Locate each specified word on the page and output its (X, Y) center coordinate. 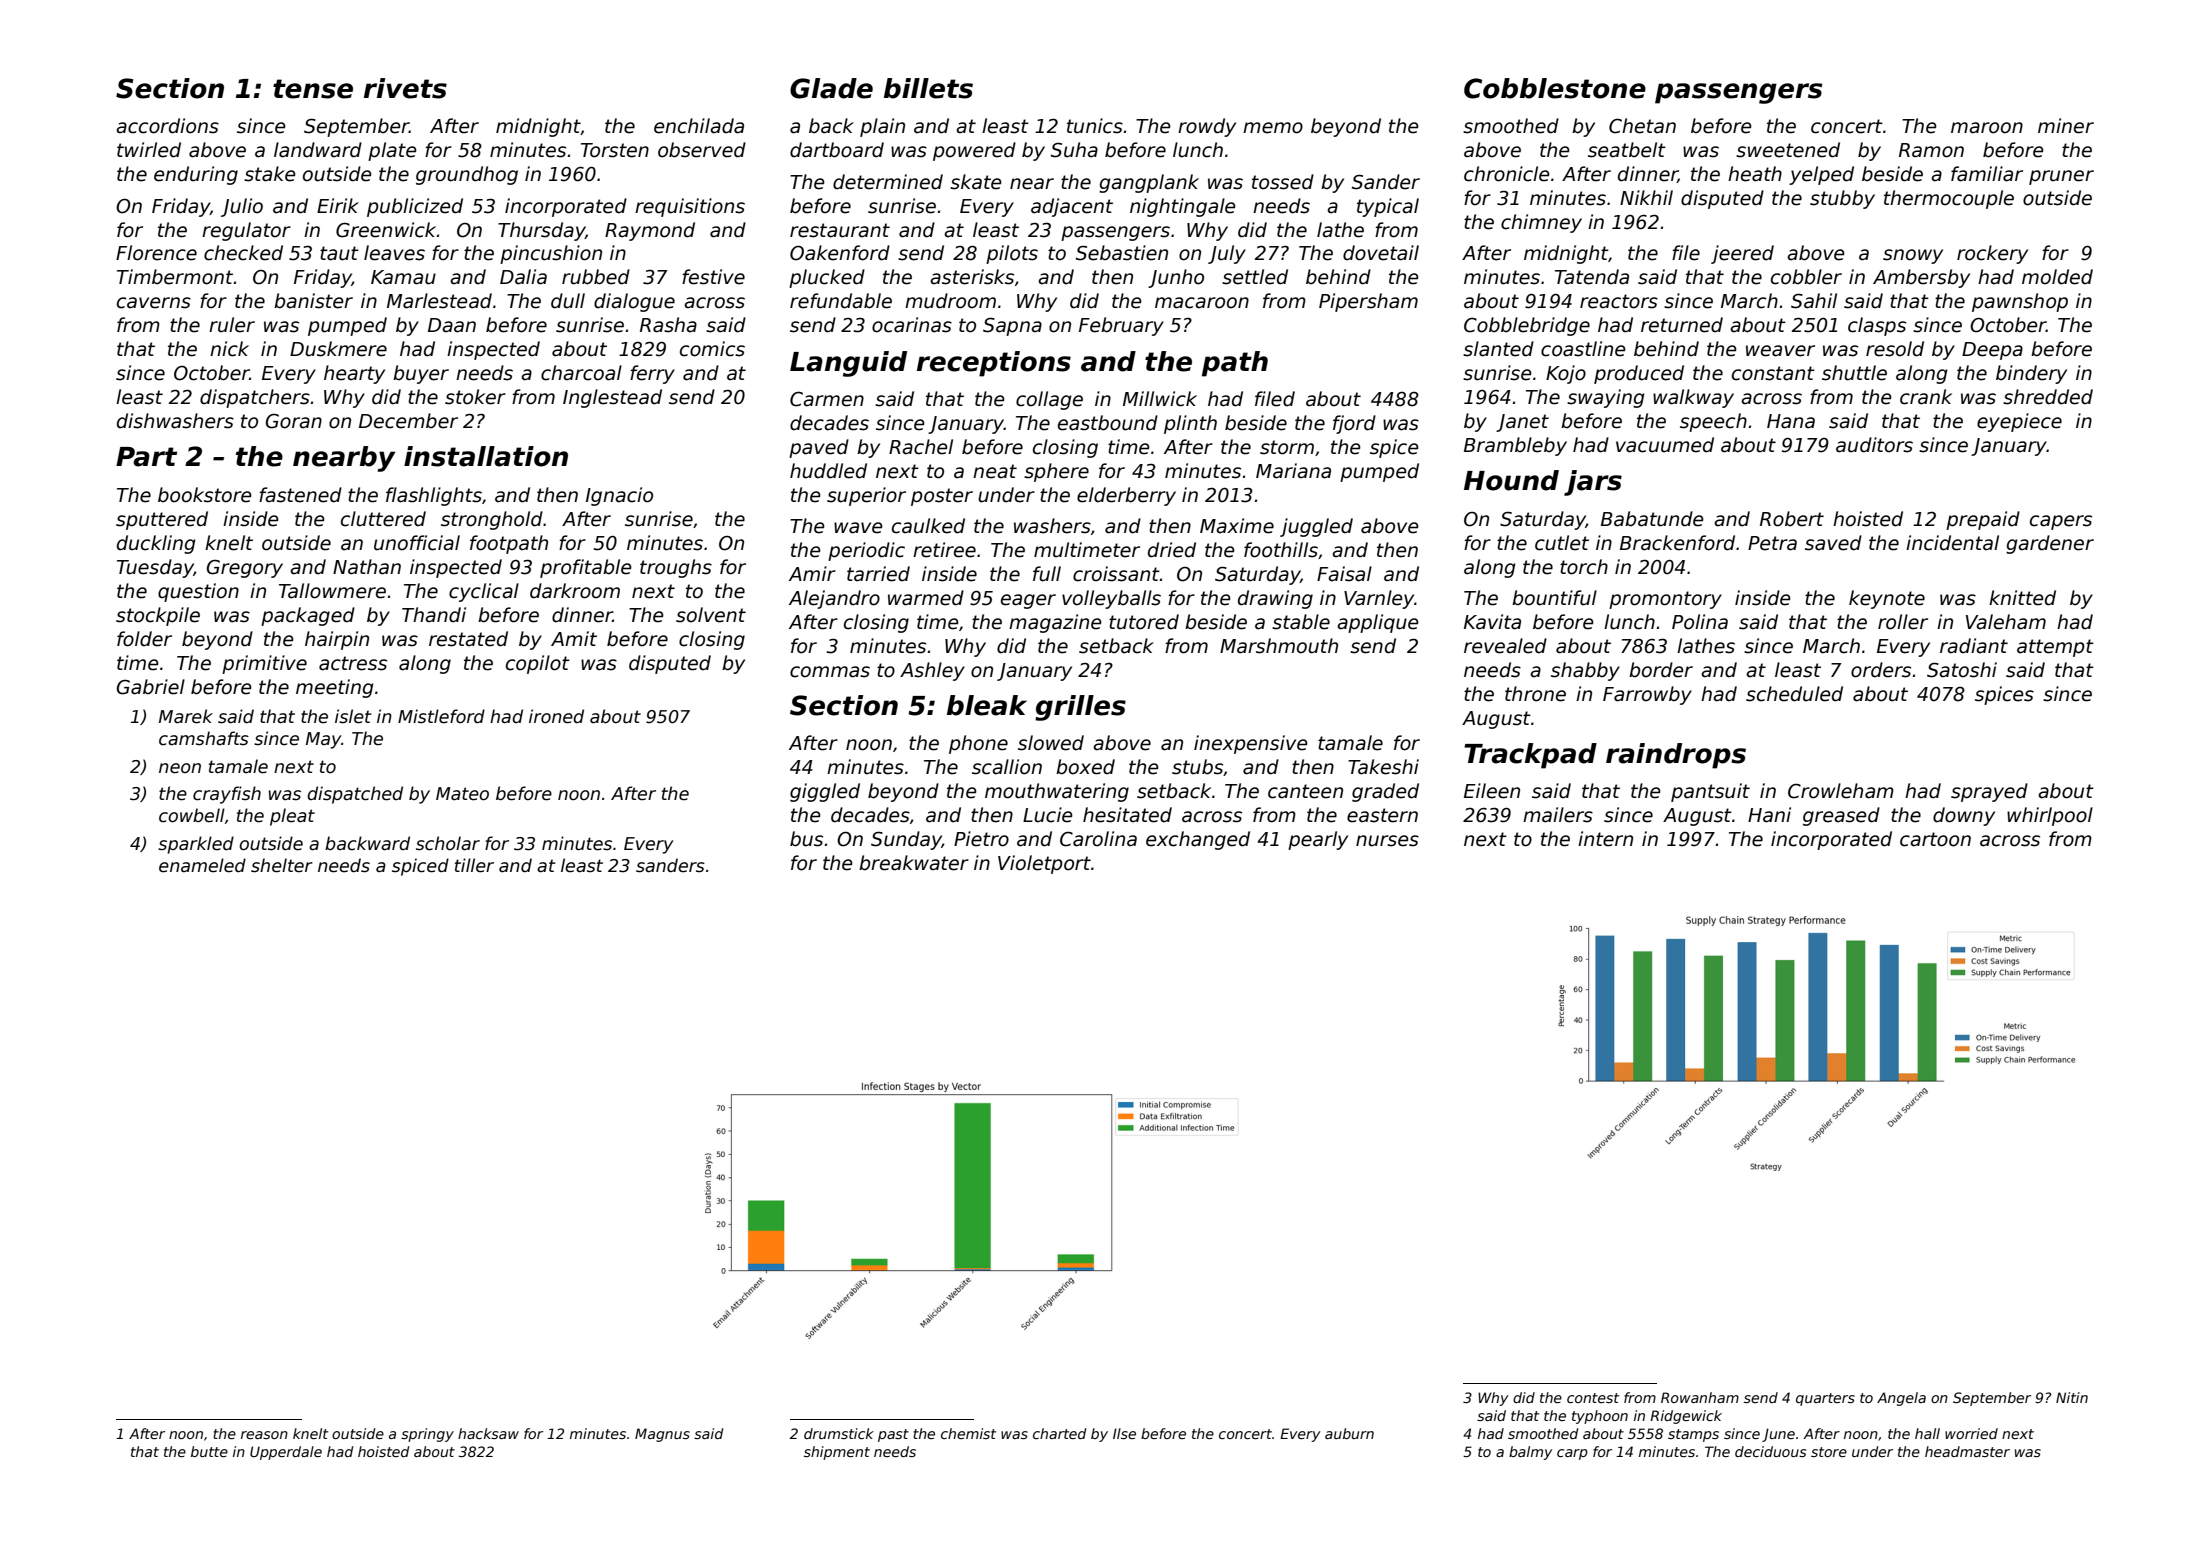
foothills (1281, 550)
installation (486, 456)
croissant (1116, 574)
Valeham (2006, 622)
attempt (2055, 648)
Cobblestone (1555, 88)
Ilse (1124, 1433)
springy (427, 1435)
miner (2066, 126)
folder (144, 639)
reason (264, 1435)
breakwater (914, 863)
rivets (405, 88)
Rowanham (1700, 1397)
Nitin (2072, 1397)
